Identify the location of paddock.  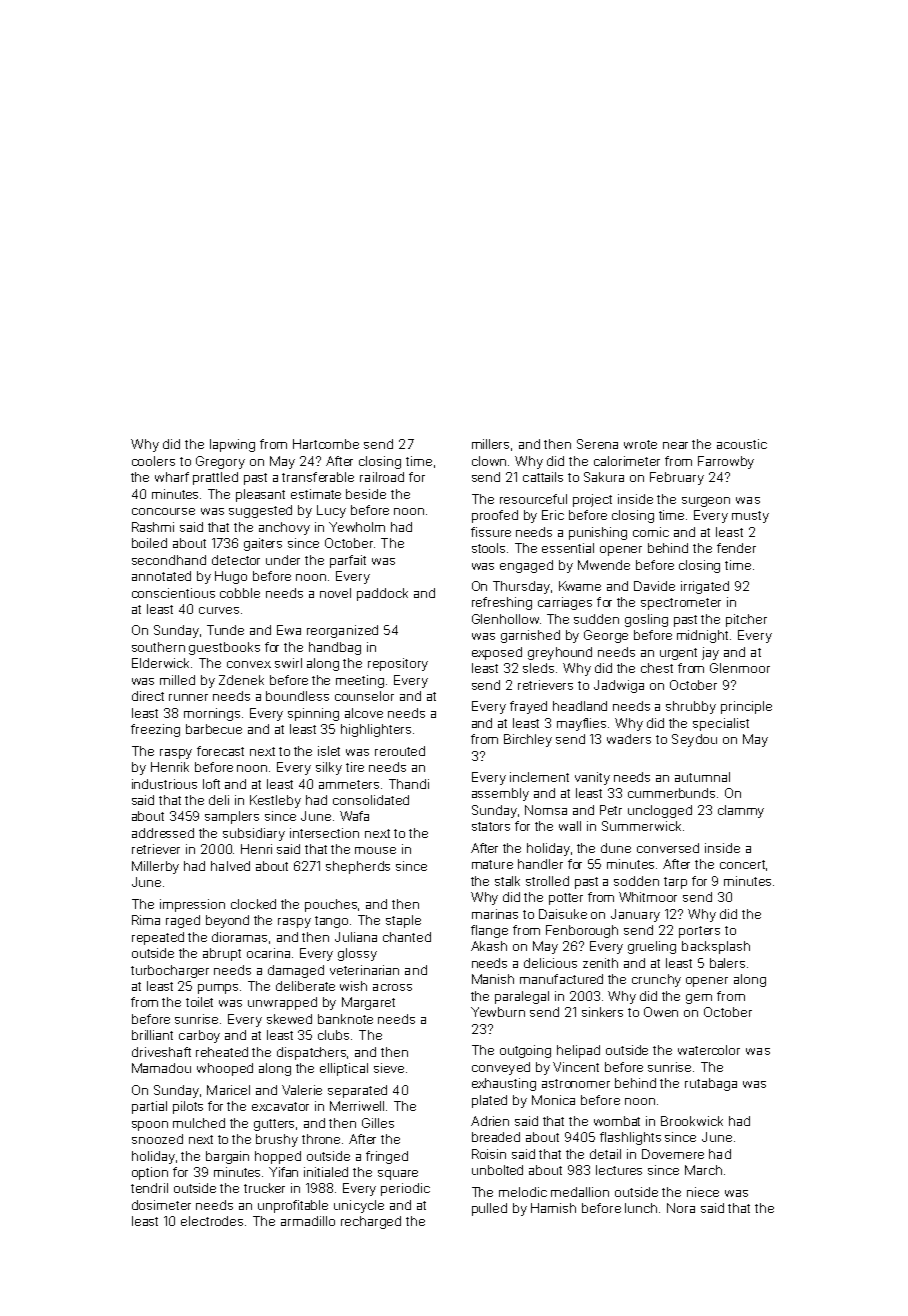
(382, 594).
